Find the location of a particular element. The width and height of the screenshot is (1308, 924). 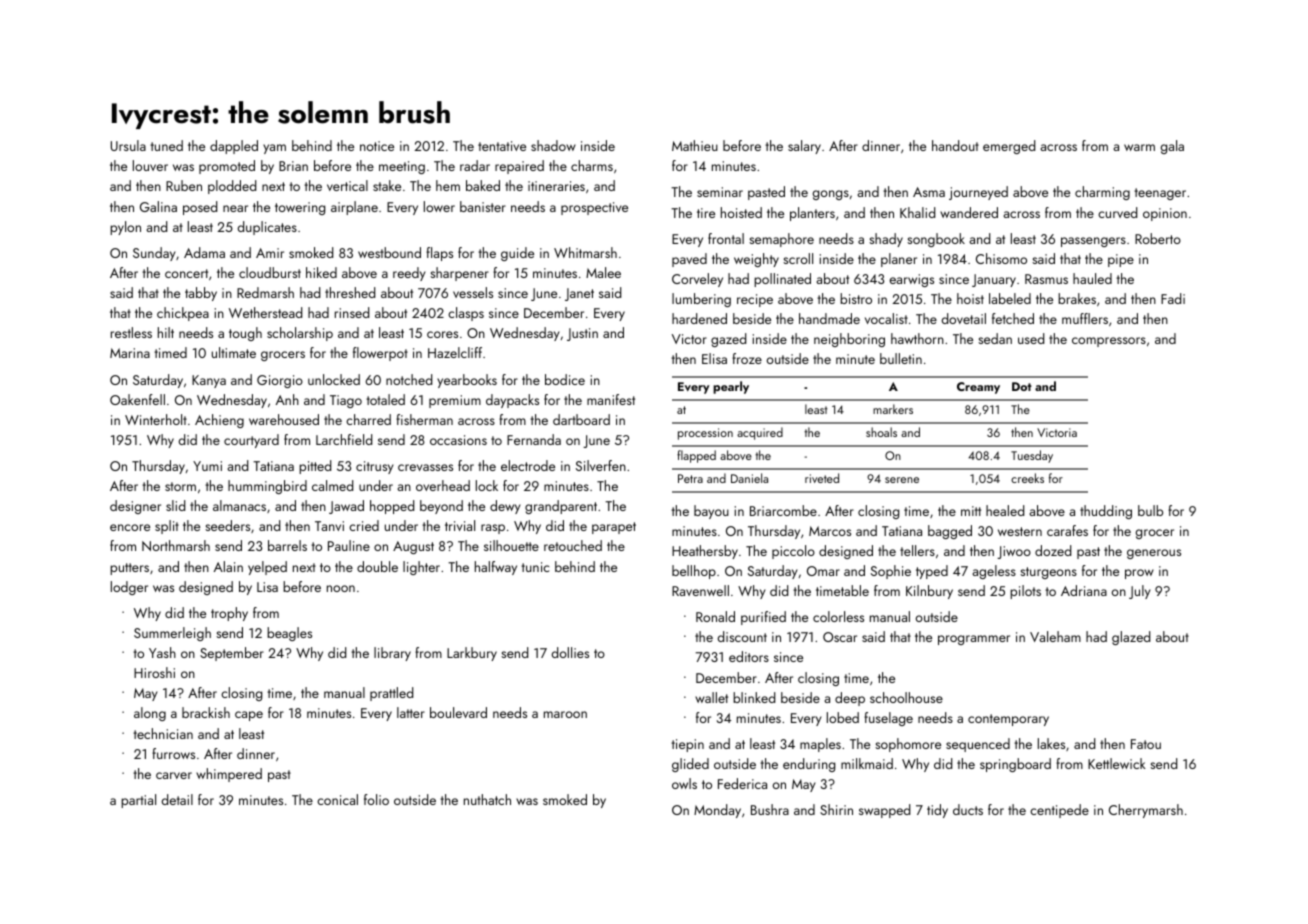

froze is located at coordinates (747, 358).
